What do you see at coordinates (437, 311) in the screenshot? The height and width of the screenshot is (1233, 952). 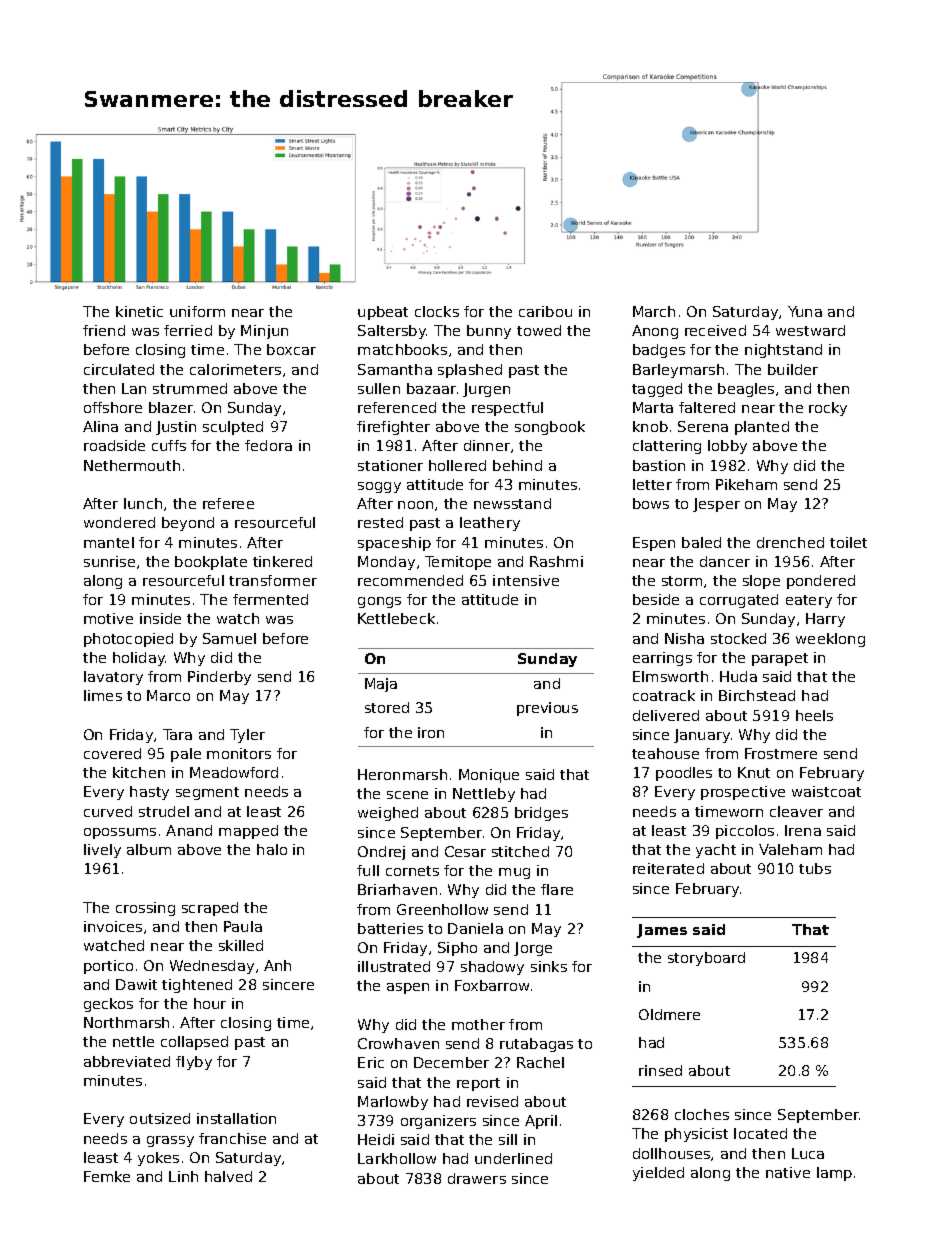 I see `clocks` at bounding box center [437, 311].
